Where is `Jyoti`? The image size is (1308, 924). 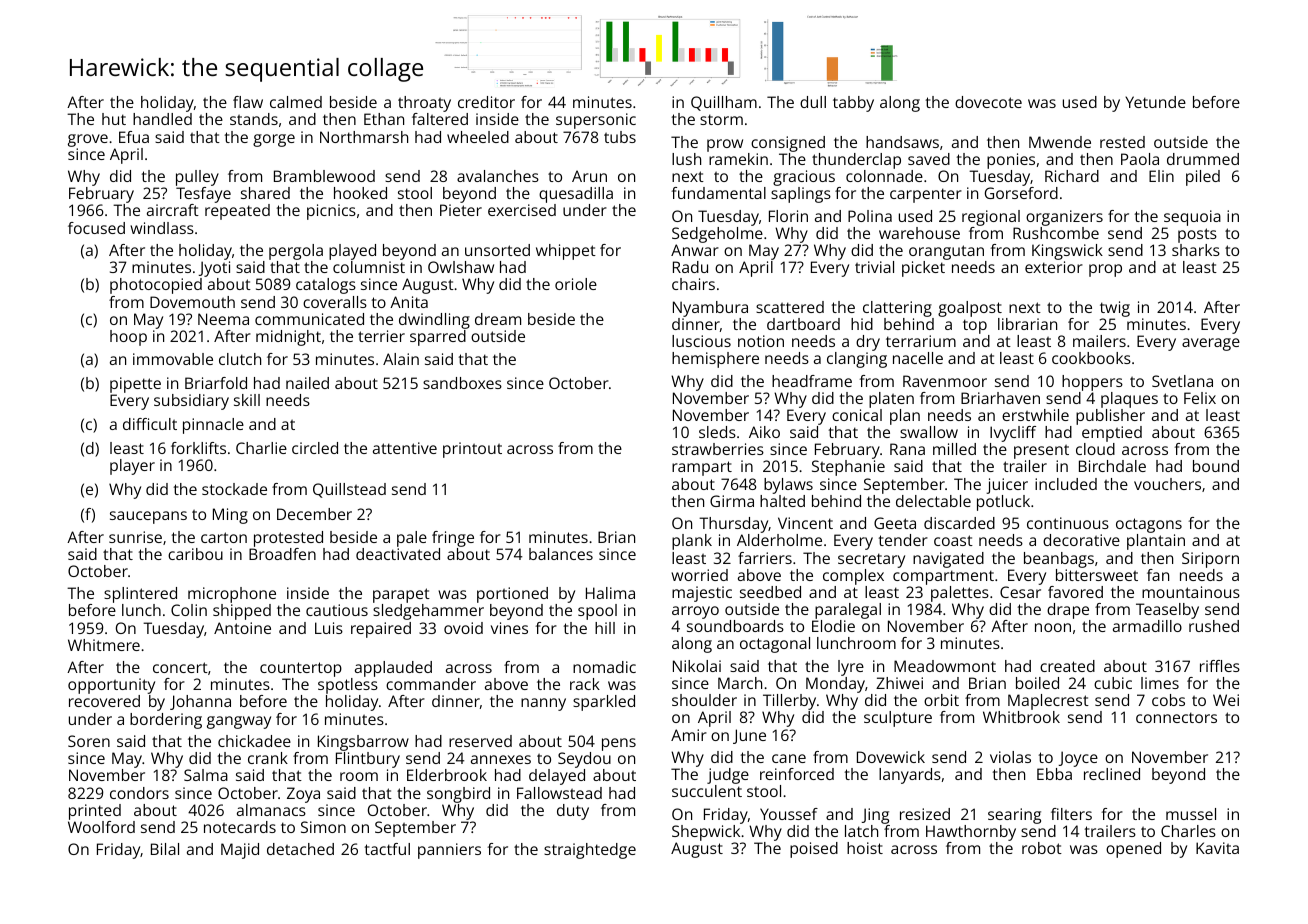
Jyoti is located at coordinates (214, 269).
